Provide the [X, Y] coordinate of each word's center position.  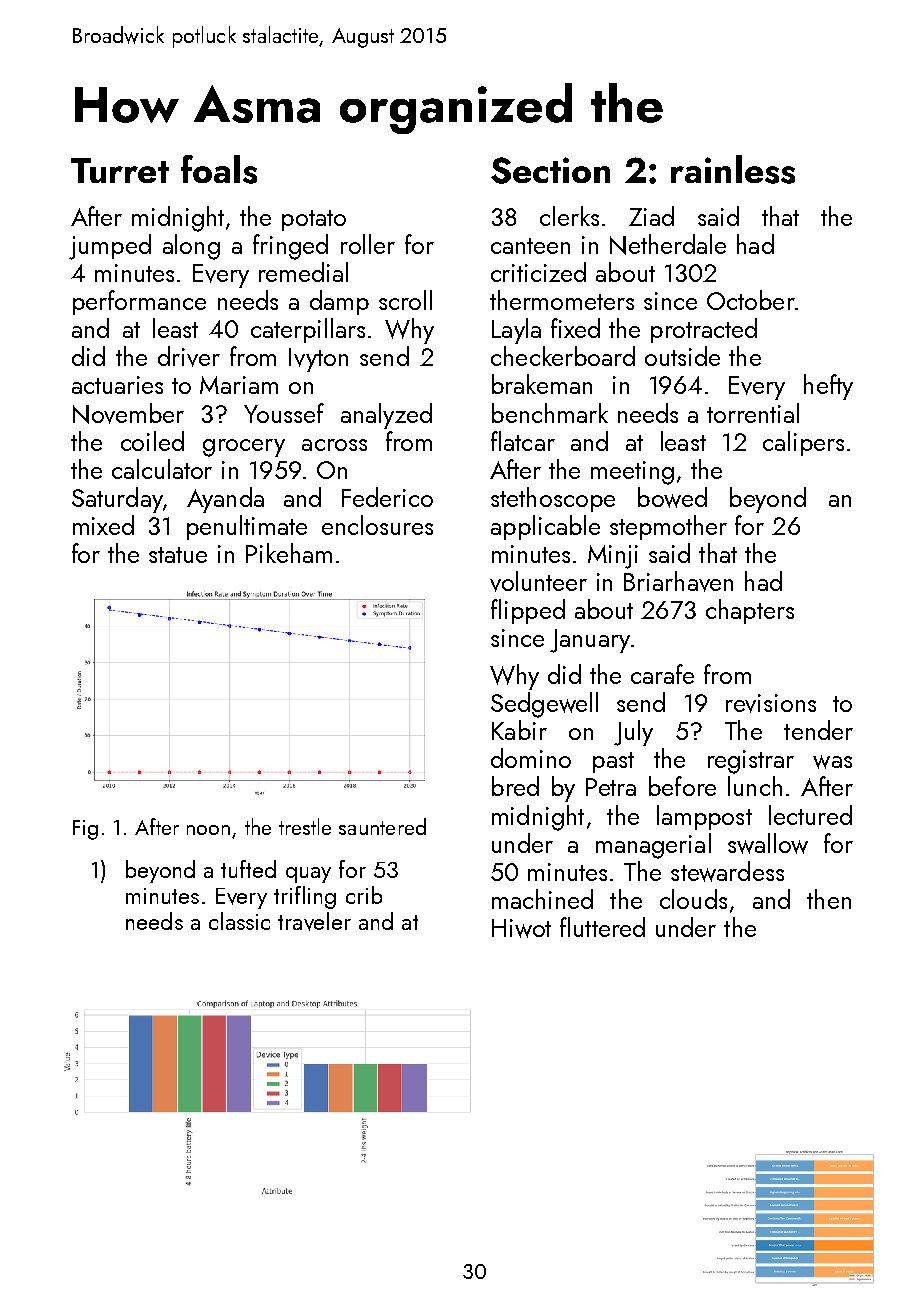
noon [208, 830]
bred [515, 786]
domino [531, 758]
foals [219, 169]
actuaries [117, 385]
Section [550, 170]
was [832, 762]
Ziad [651, 216]
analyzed [386, 416]
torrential [753, 413]
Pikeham [289, 553]
